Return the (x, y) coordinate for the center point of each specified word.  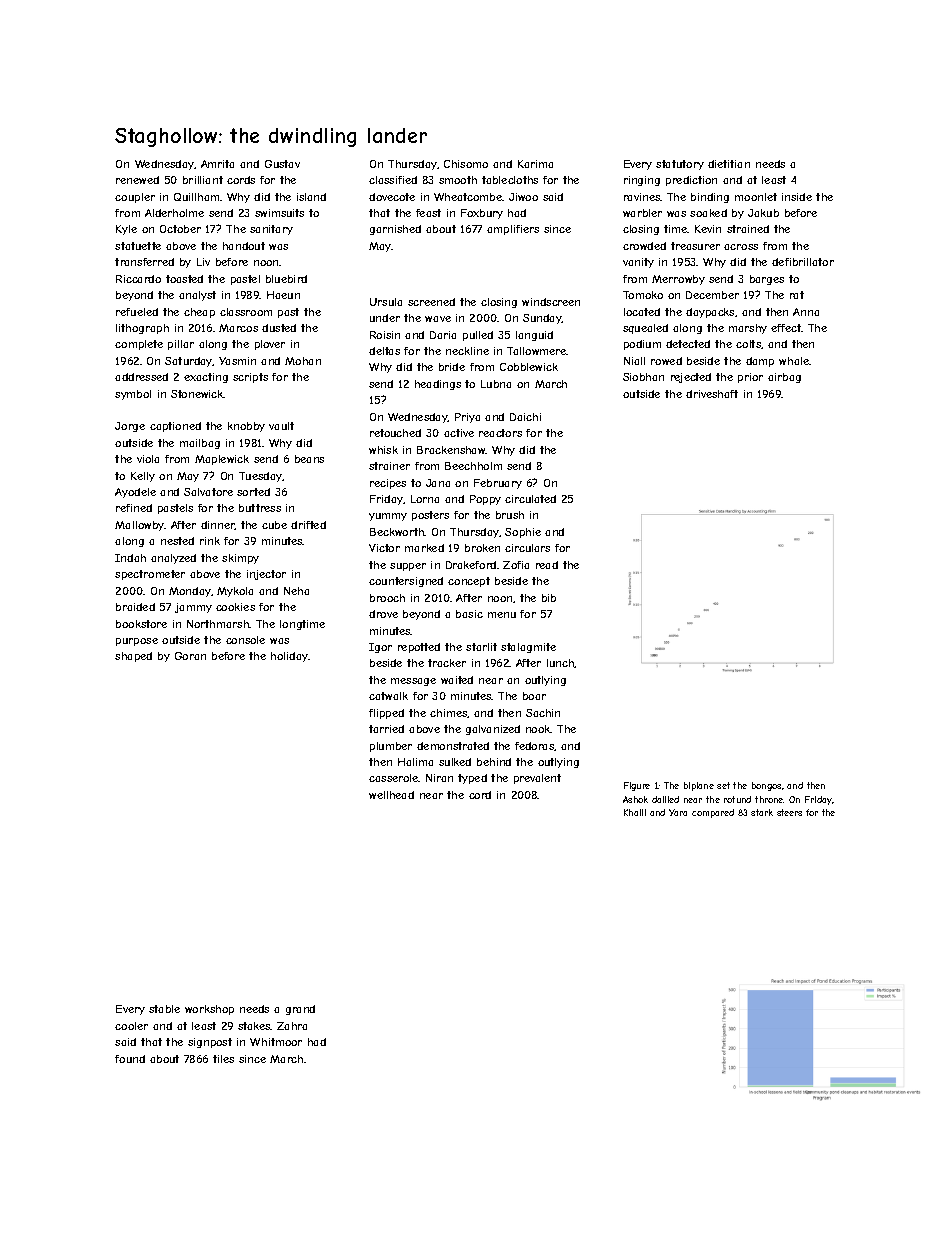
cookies (235, 607)
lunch (561, 663)
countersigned (406, 582)
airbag (784, 378)
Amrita (217, 164)
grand (300, 1010)
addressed (141, 377)
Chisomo (466, 164)
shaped (133, 657)
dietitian (729, 164)
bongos (766, 786)
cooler (131, 1026)
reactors (500, 433)
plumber (391, 747)
